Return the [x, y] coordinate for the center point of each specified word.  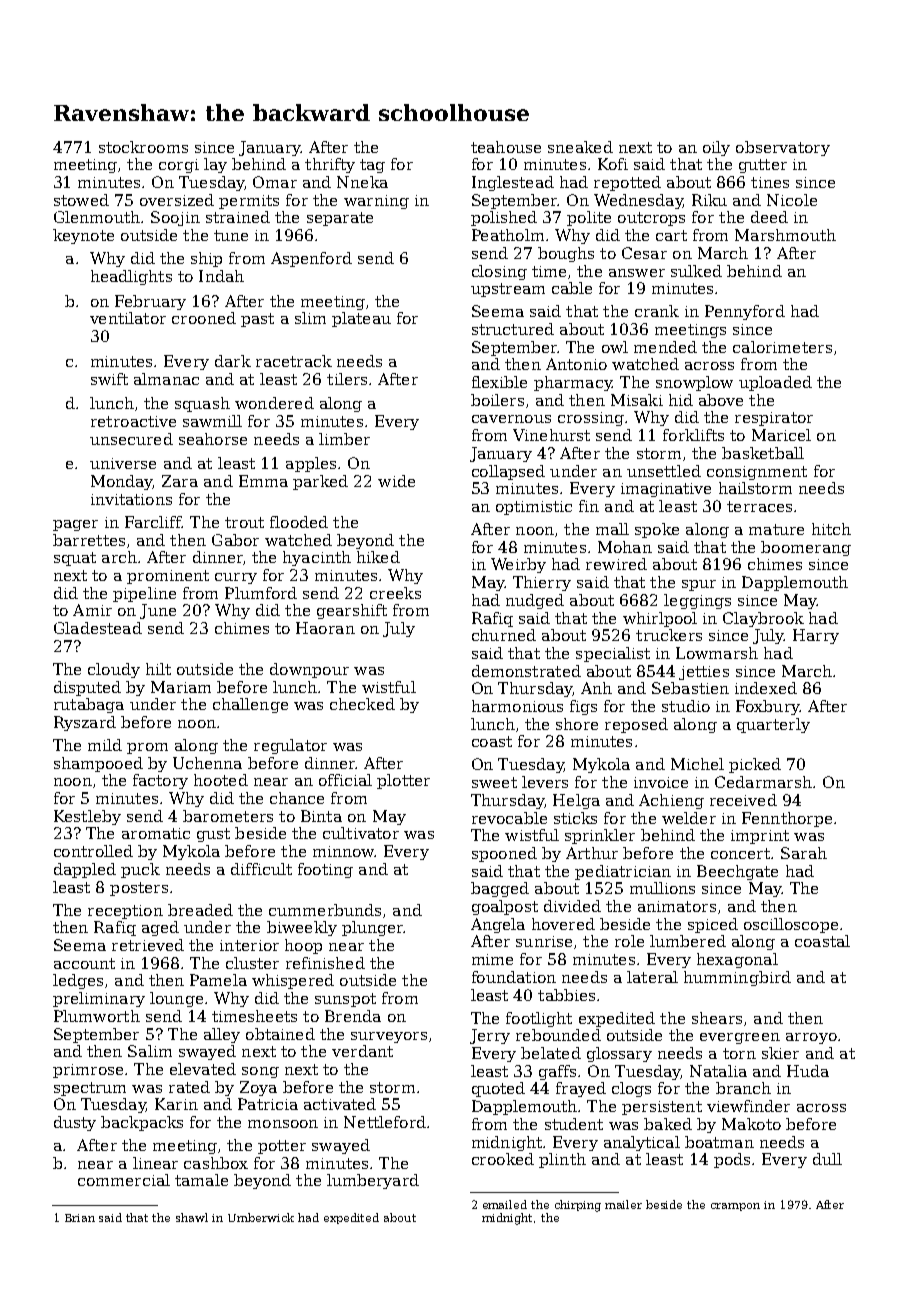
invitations [131, 499]
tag [372, 166]
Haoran [325, 628]
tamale [201, 1180]
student [574, 1124]
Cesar [644, 253]
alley [222, 1035]
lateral [652, 977]
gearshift [352, 611]
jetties [704, 673]
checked [362, 704]
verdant [362, 1051]
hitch [831, 529]
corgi [179, 166]
